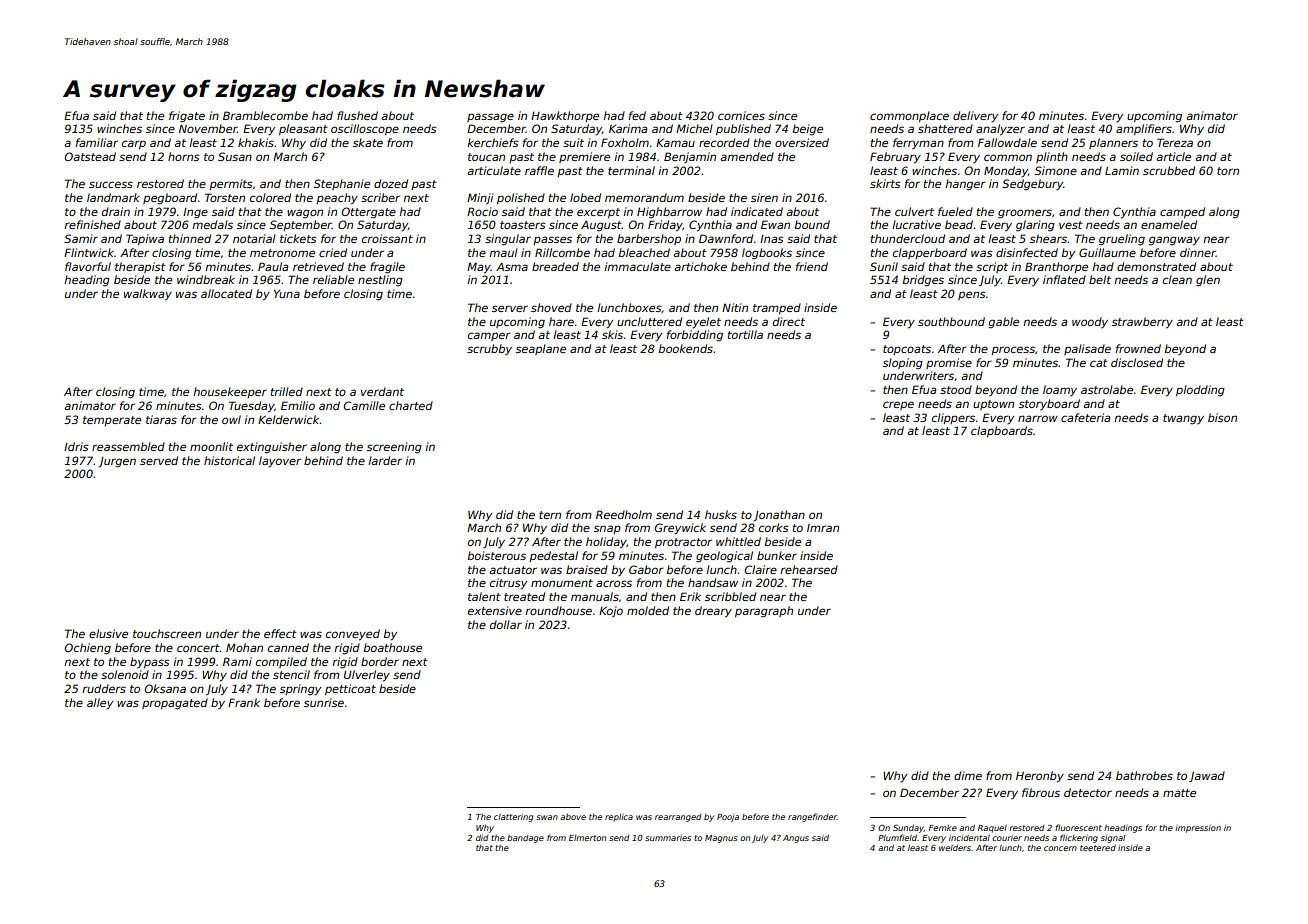  Describe the element at coordinates (367, 676) in the screenshot. I see `Ulverley` at that location.
